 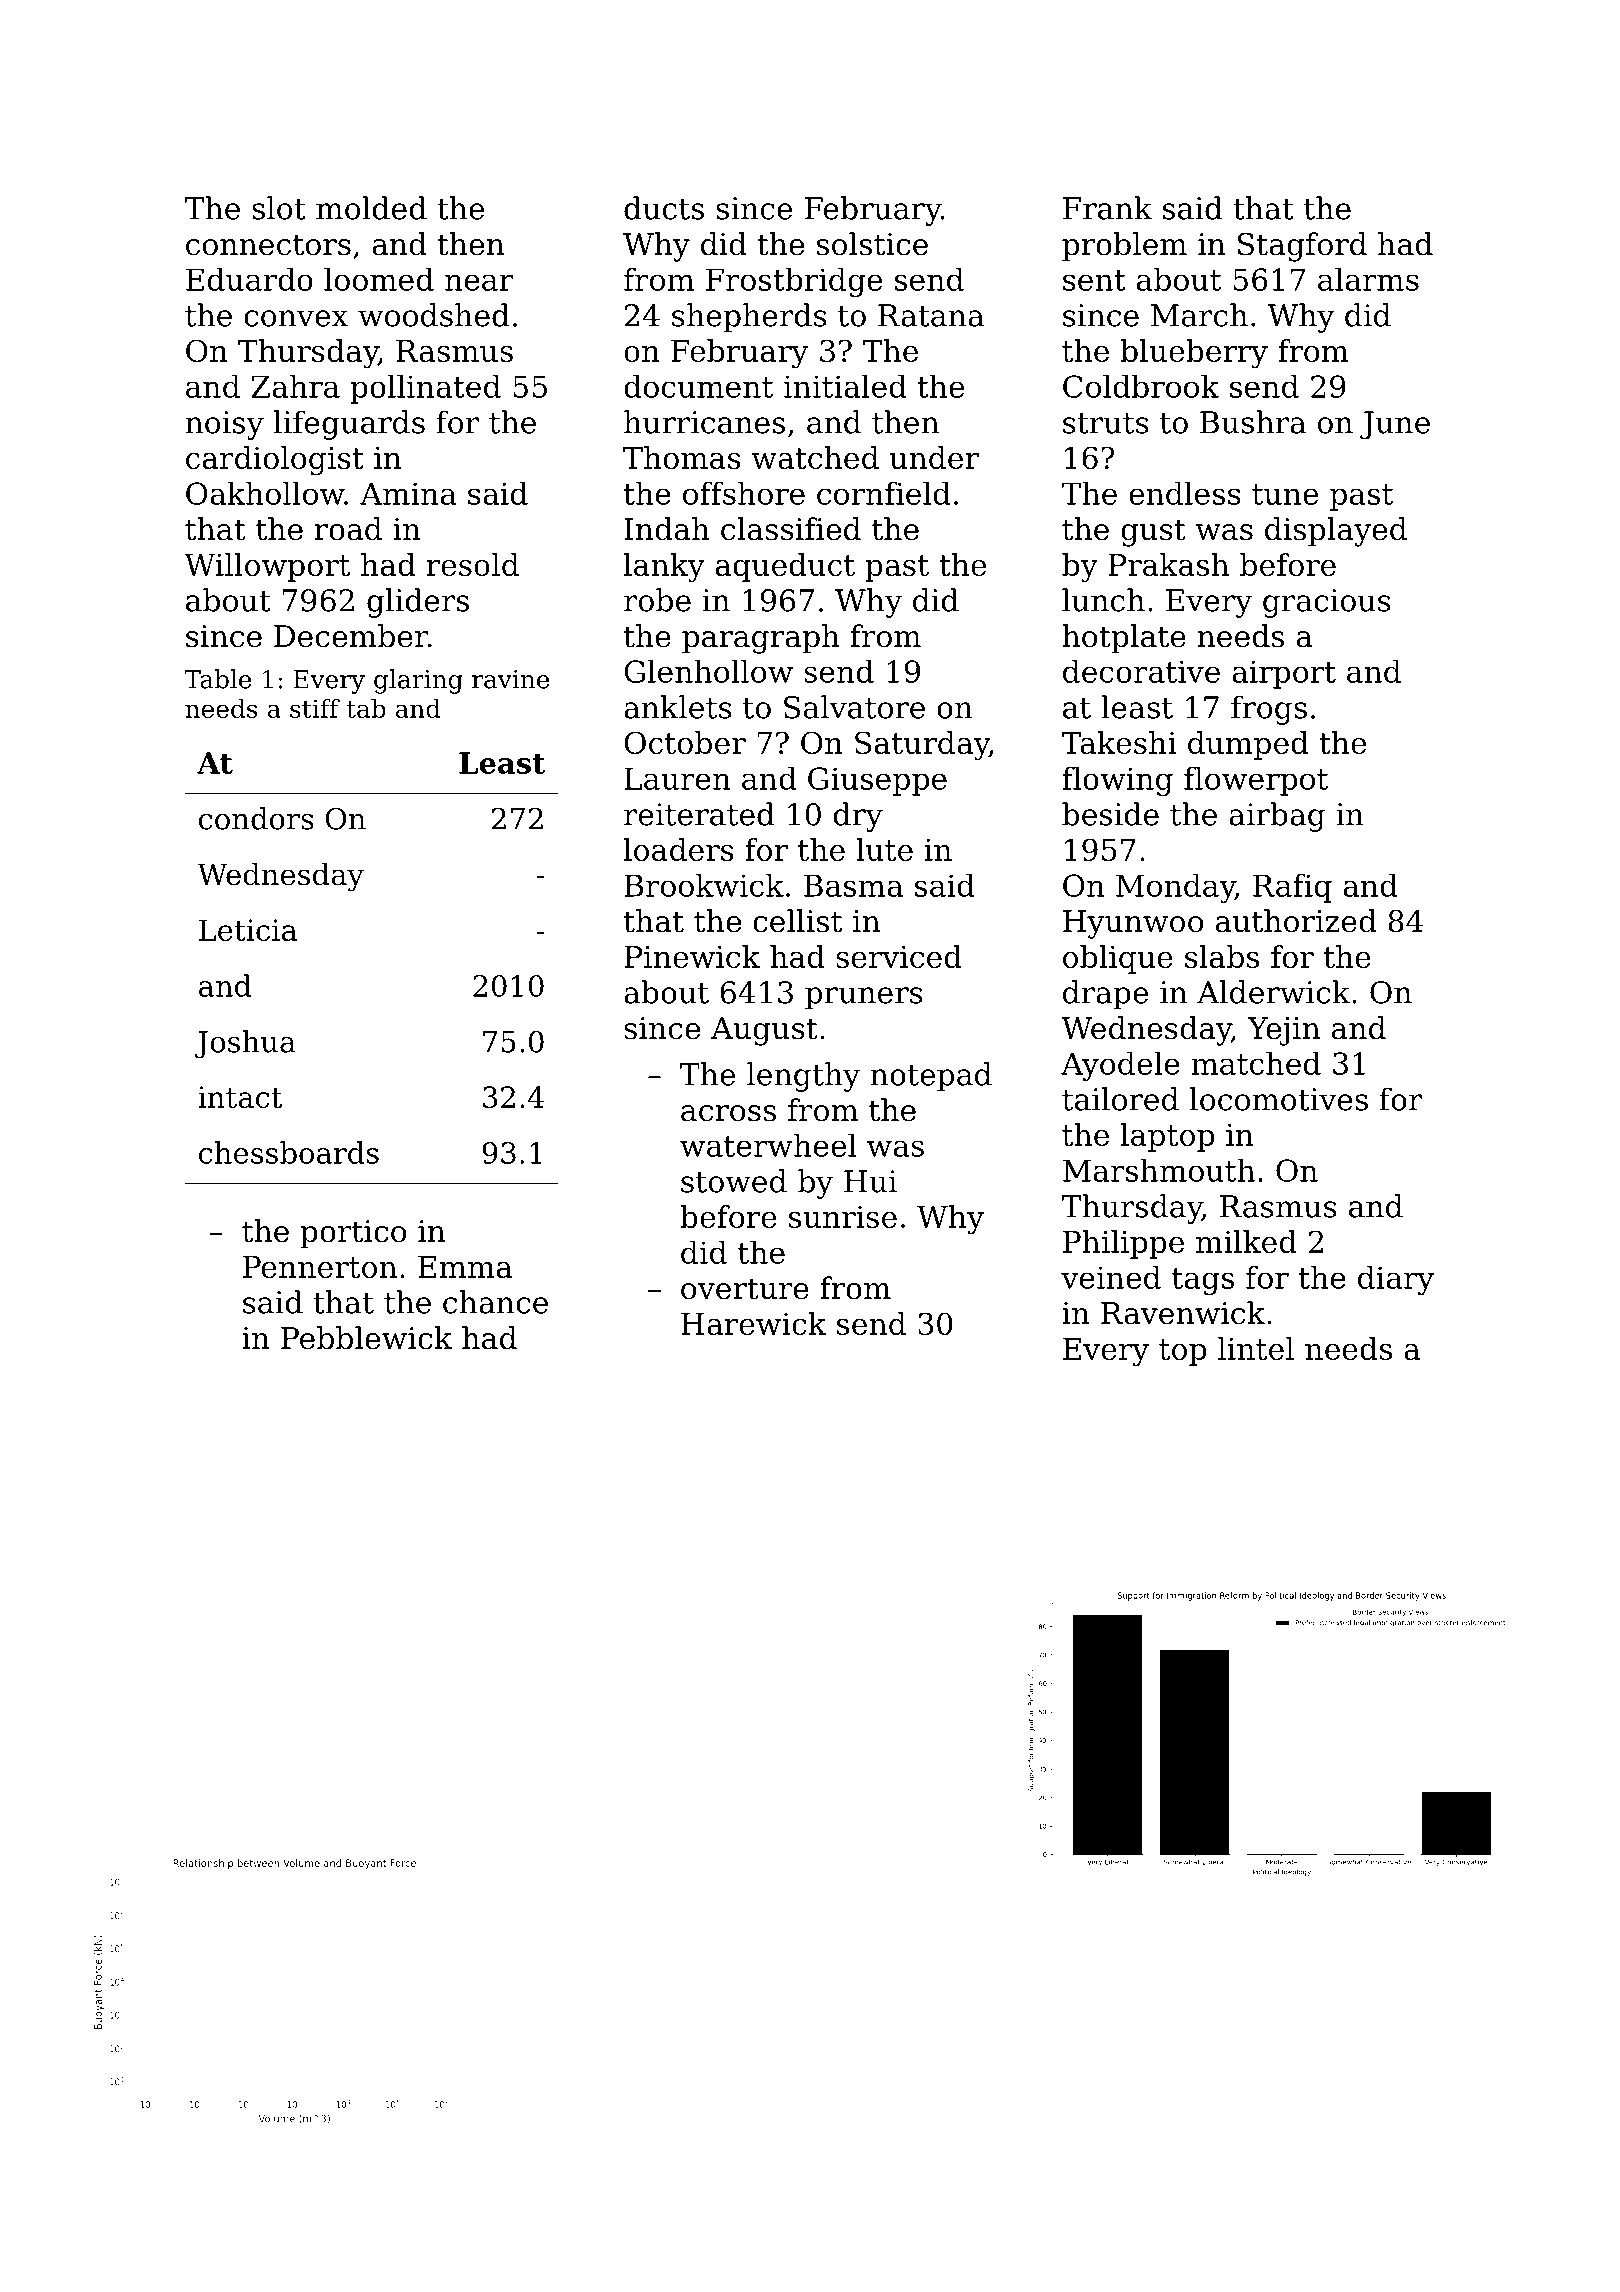 What do you see at coordinates (753, 1323) in the screenshot?
I see `Harewick` at bounding box center [753, 1323].
